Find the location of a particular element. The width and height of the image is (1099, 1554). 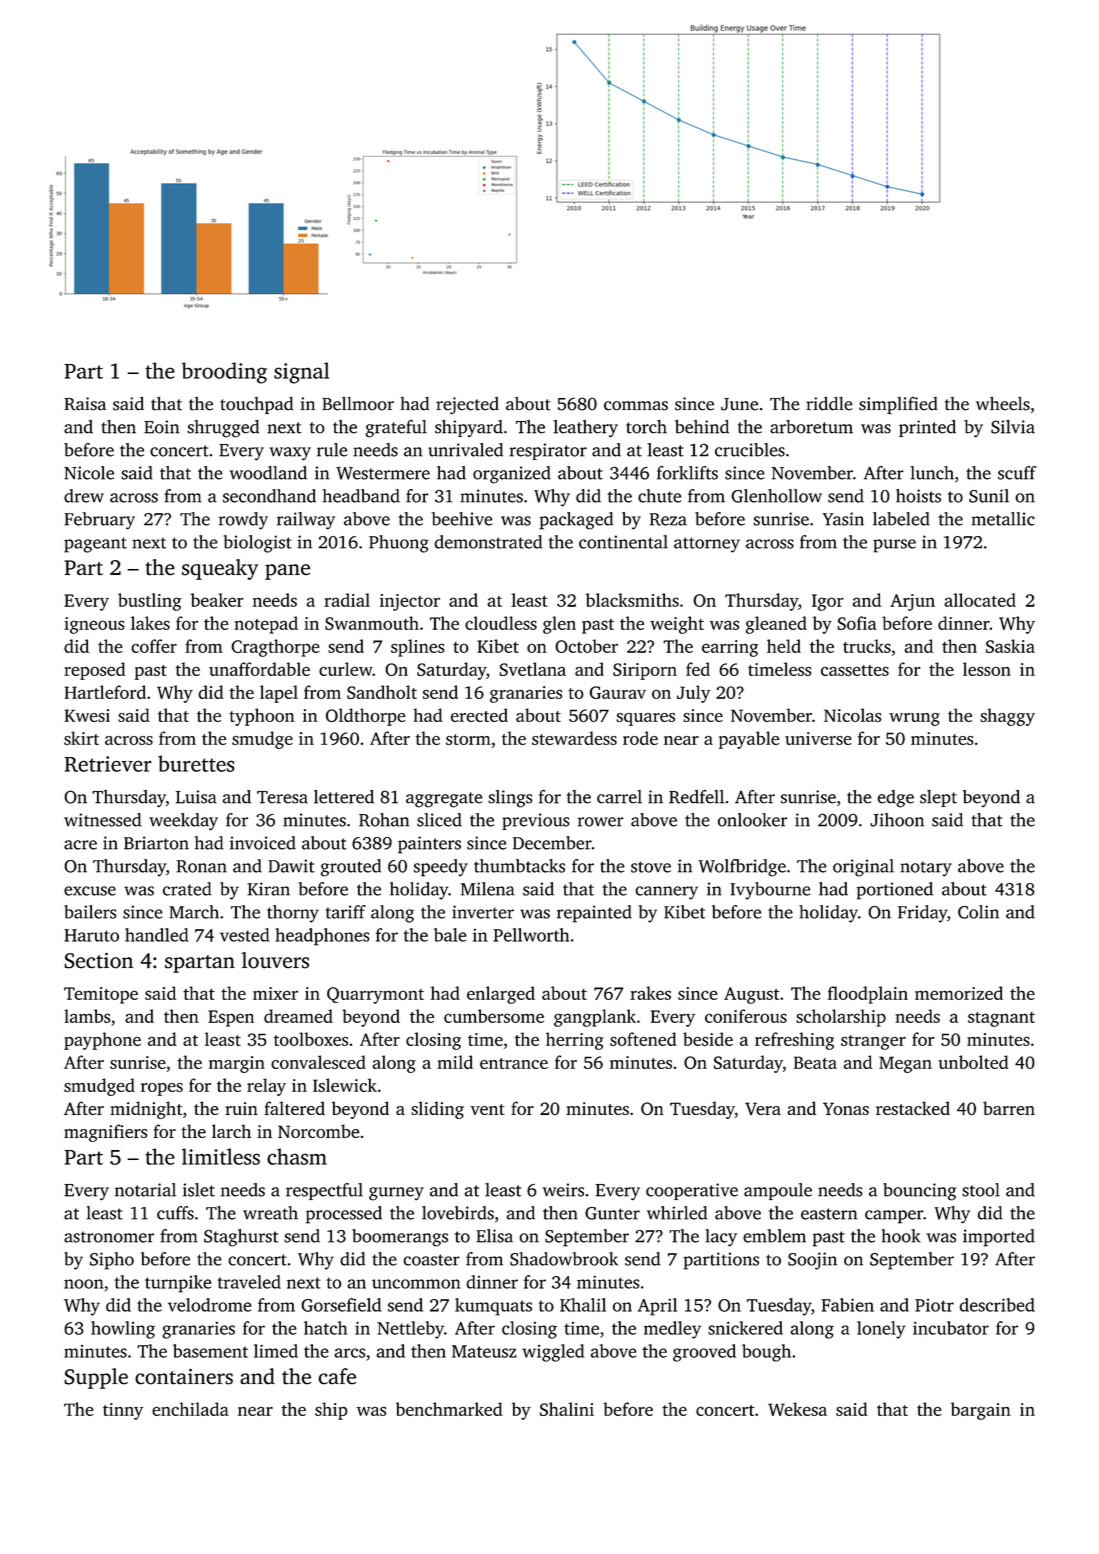

Yasin is located at coordinates (843, 519).
